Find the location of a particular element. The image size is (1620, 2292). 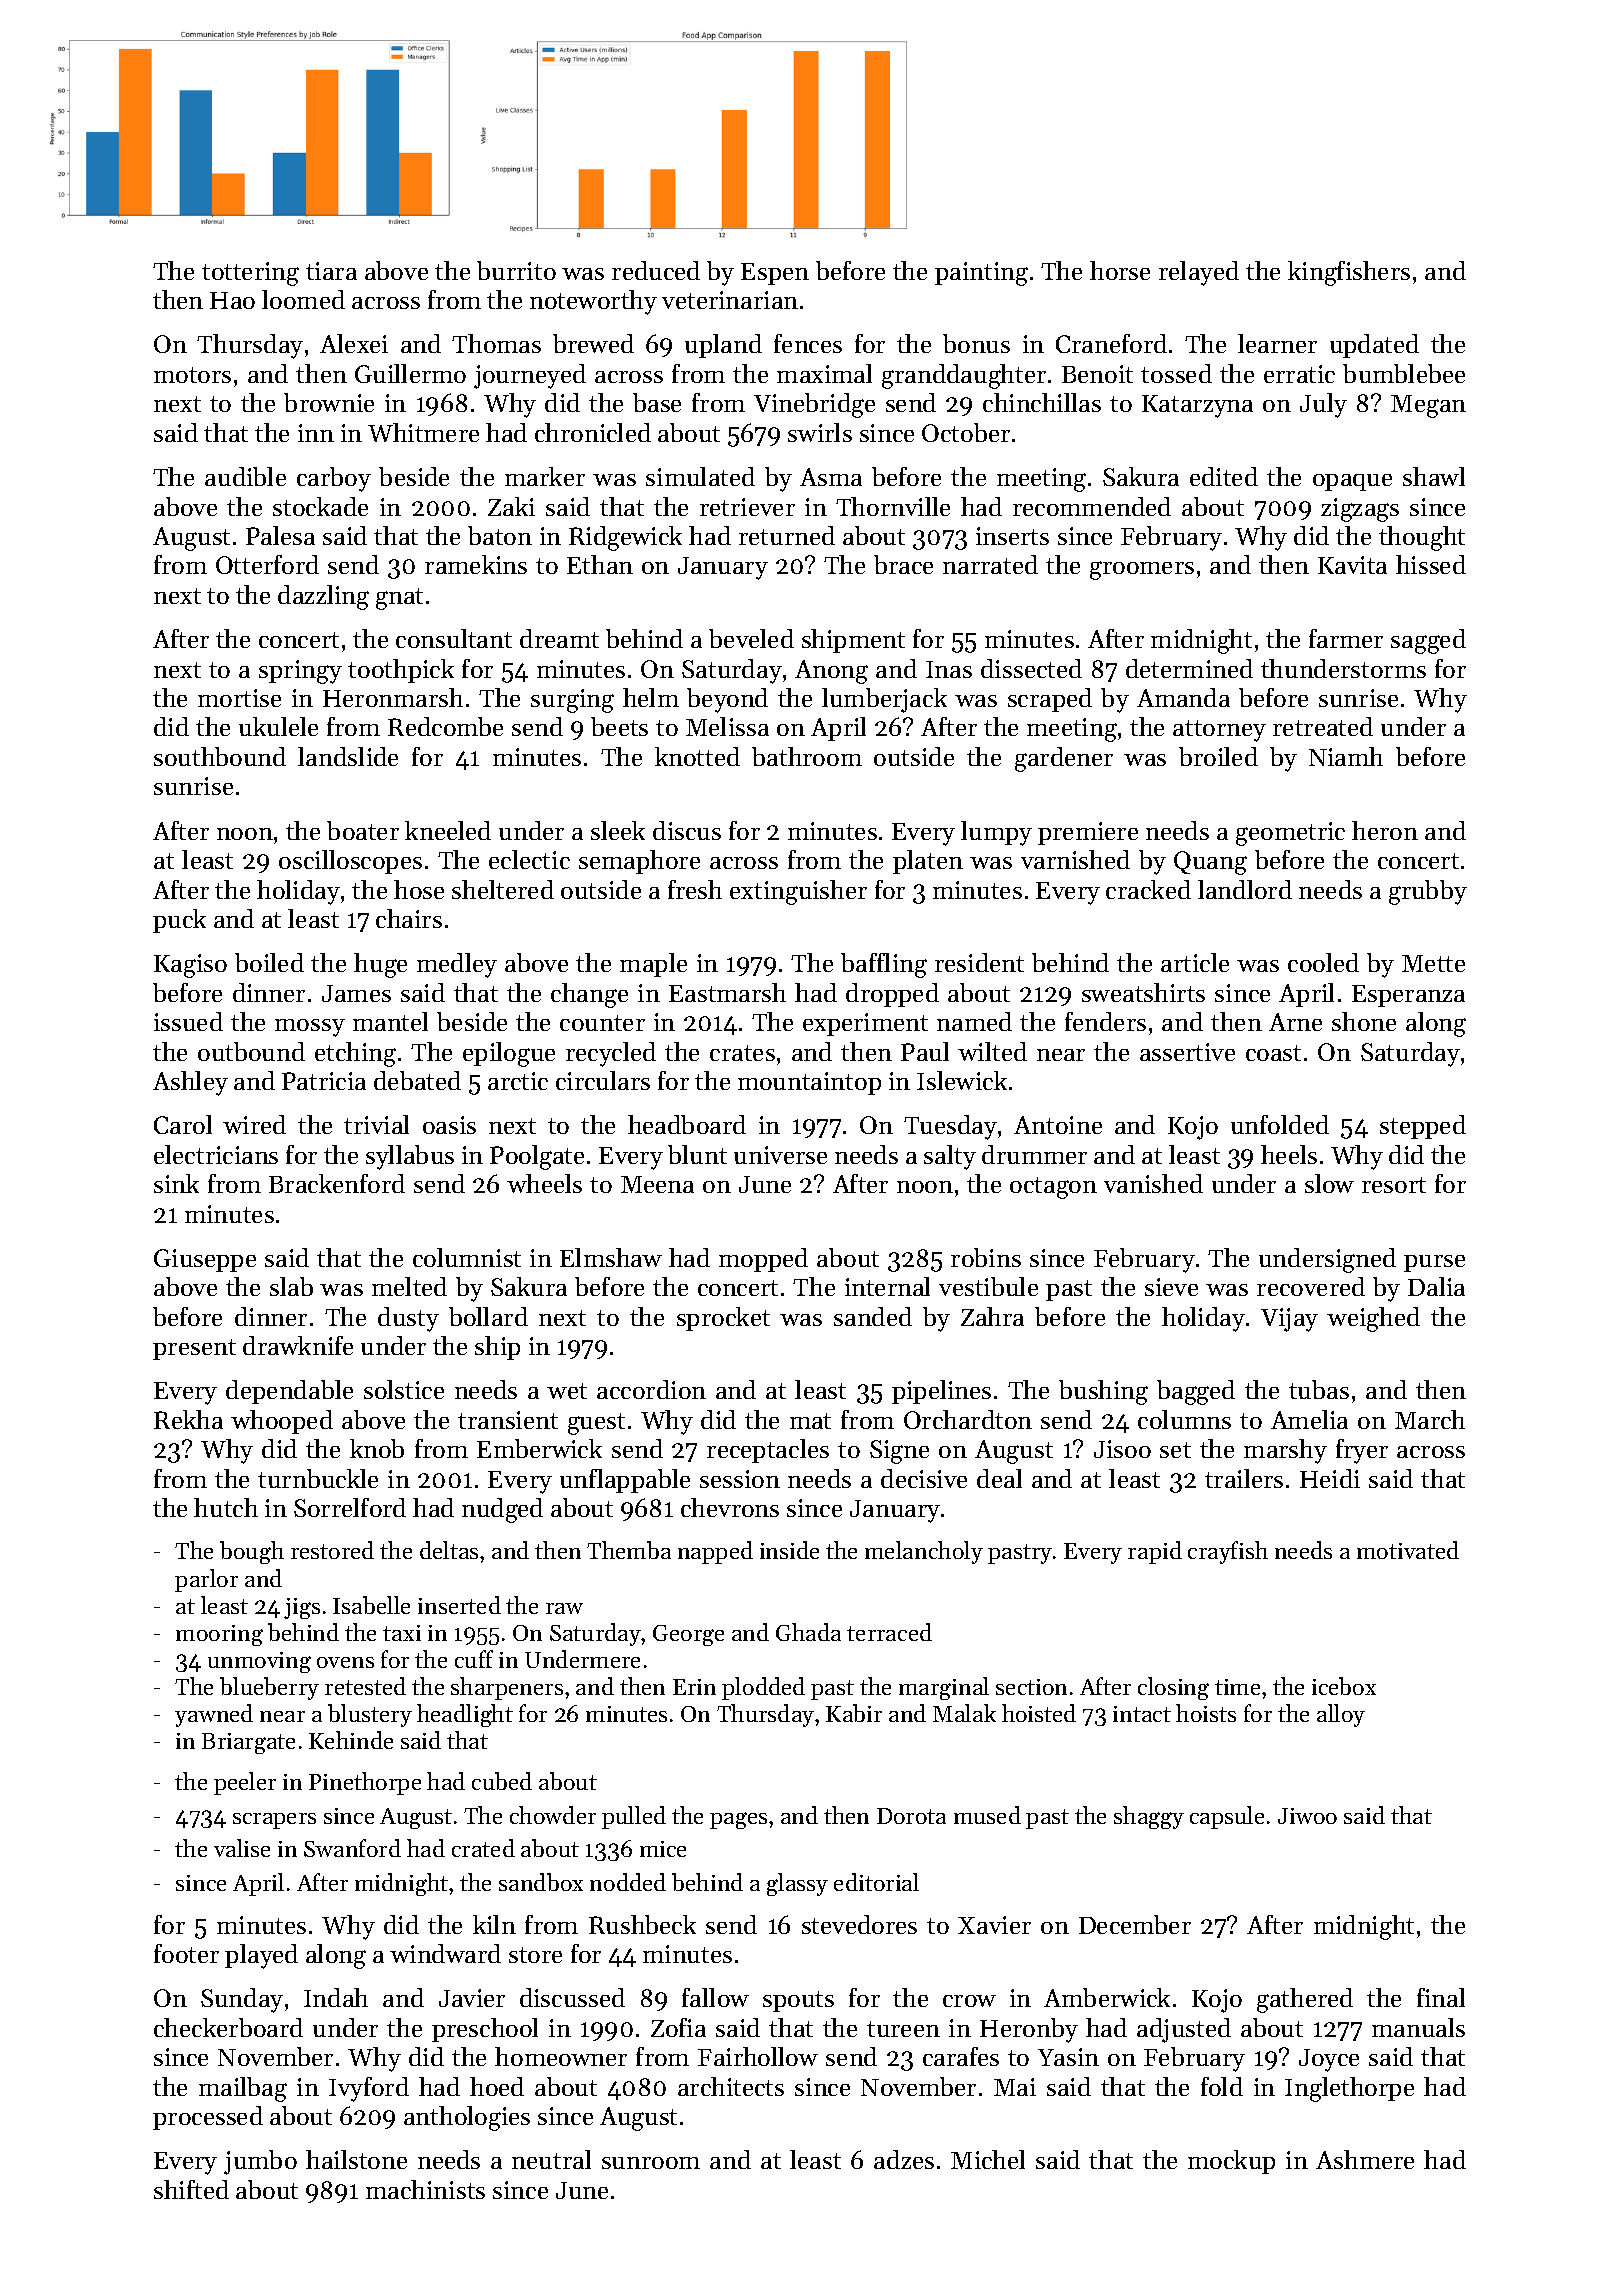

Ashmere is located at coordinates (1365, 2159).
